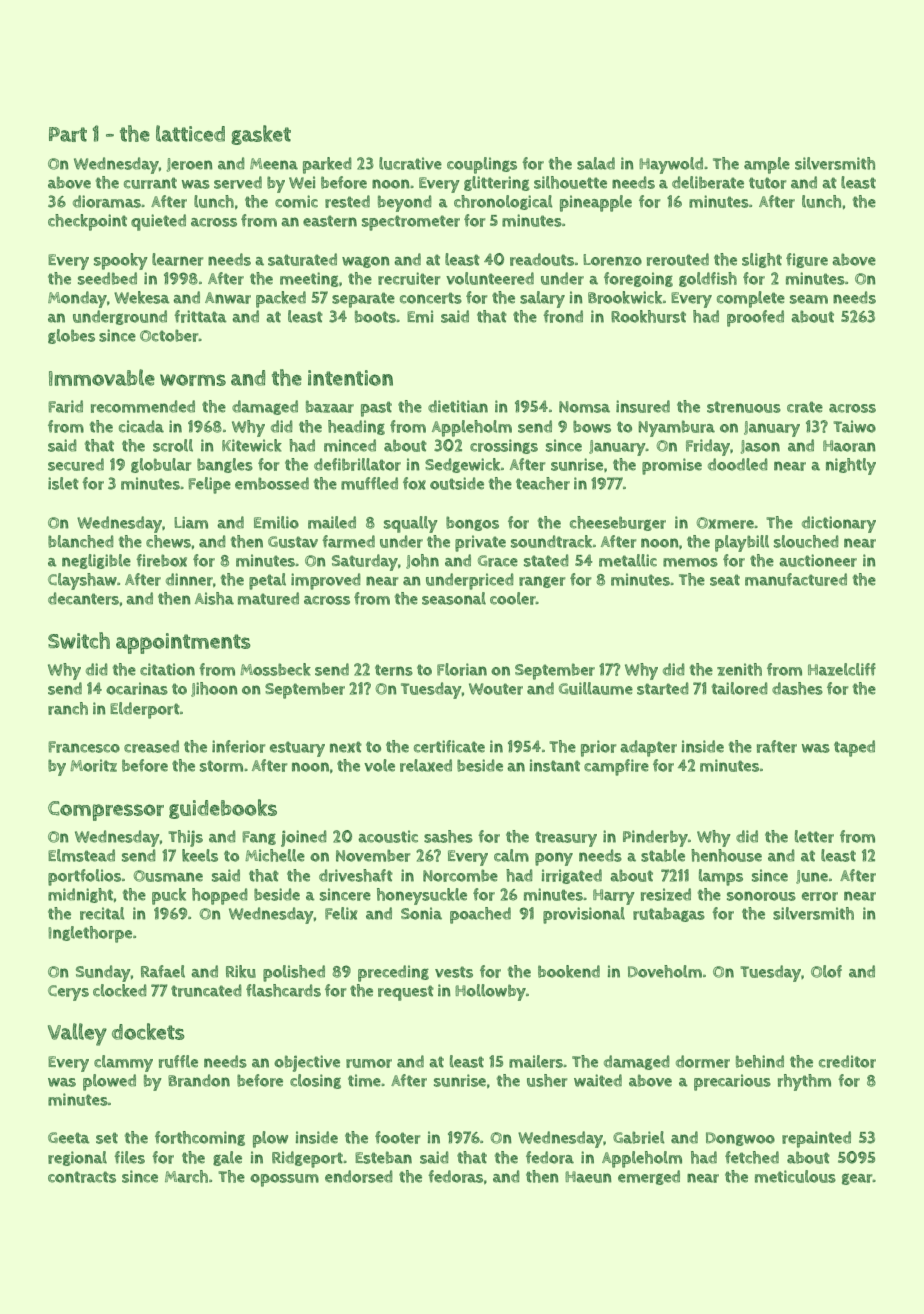 The image size is (924, 1314). Describe the element at coordinates (742, 543) in the screenshot. I see `playbill` at that location.
